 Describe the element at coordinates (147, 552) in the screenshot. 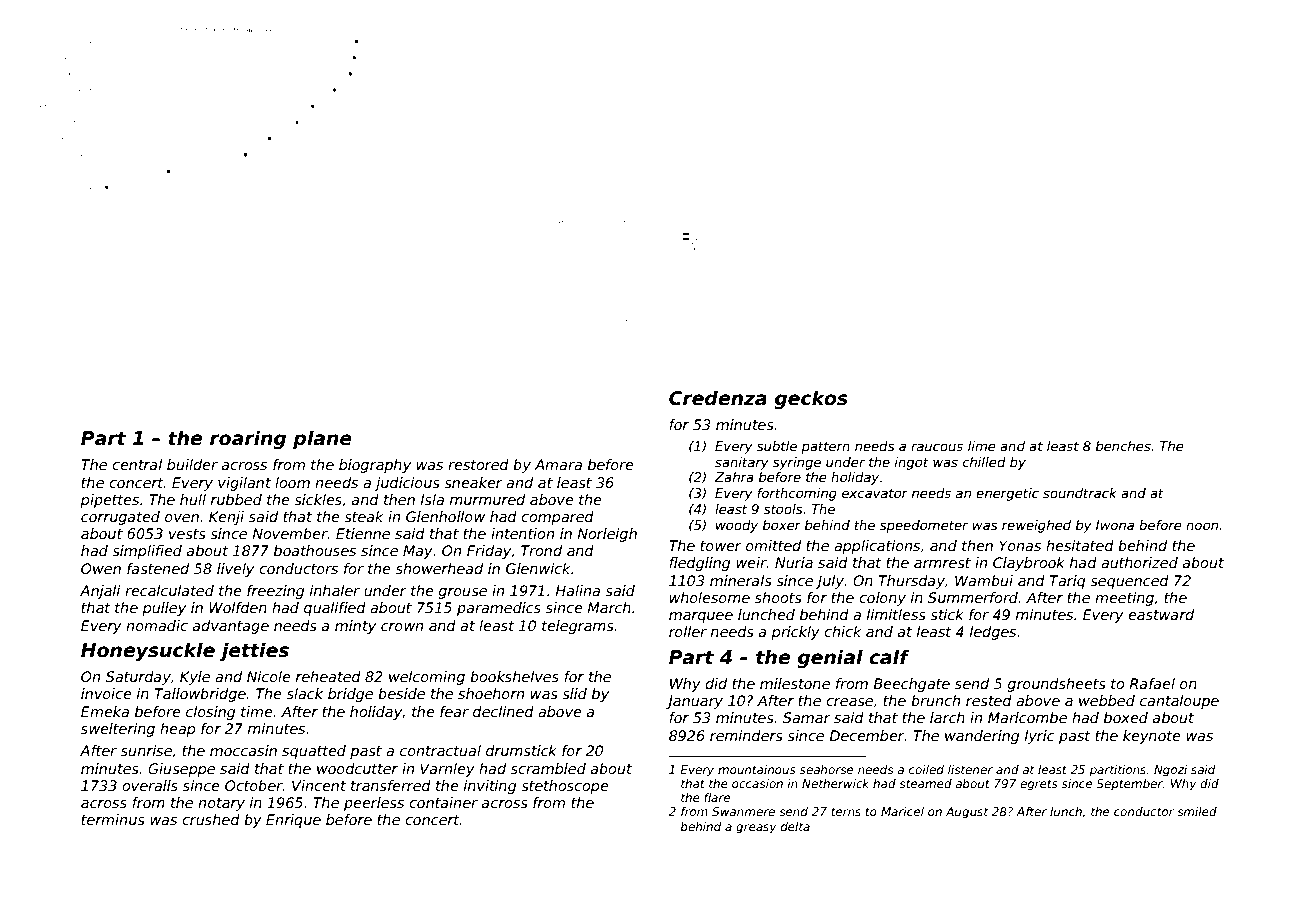

I see `simplified` at that location.
